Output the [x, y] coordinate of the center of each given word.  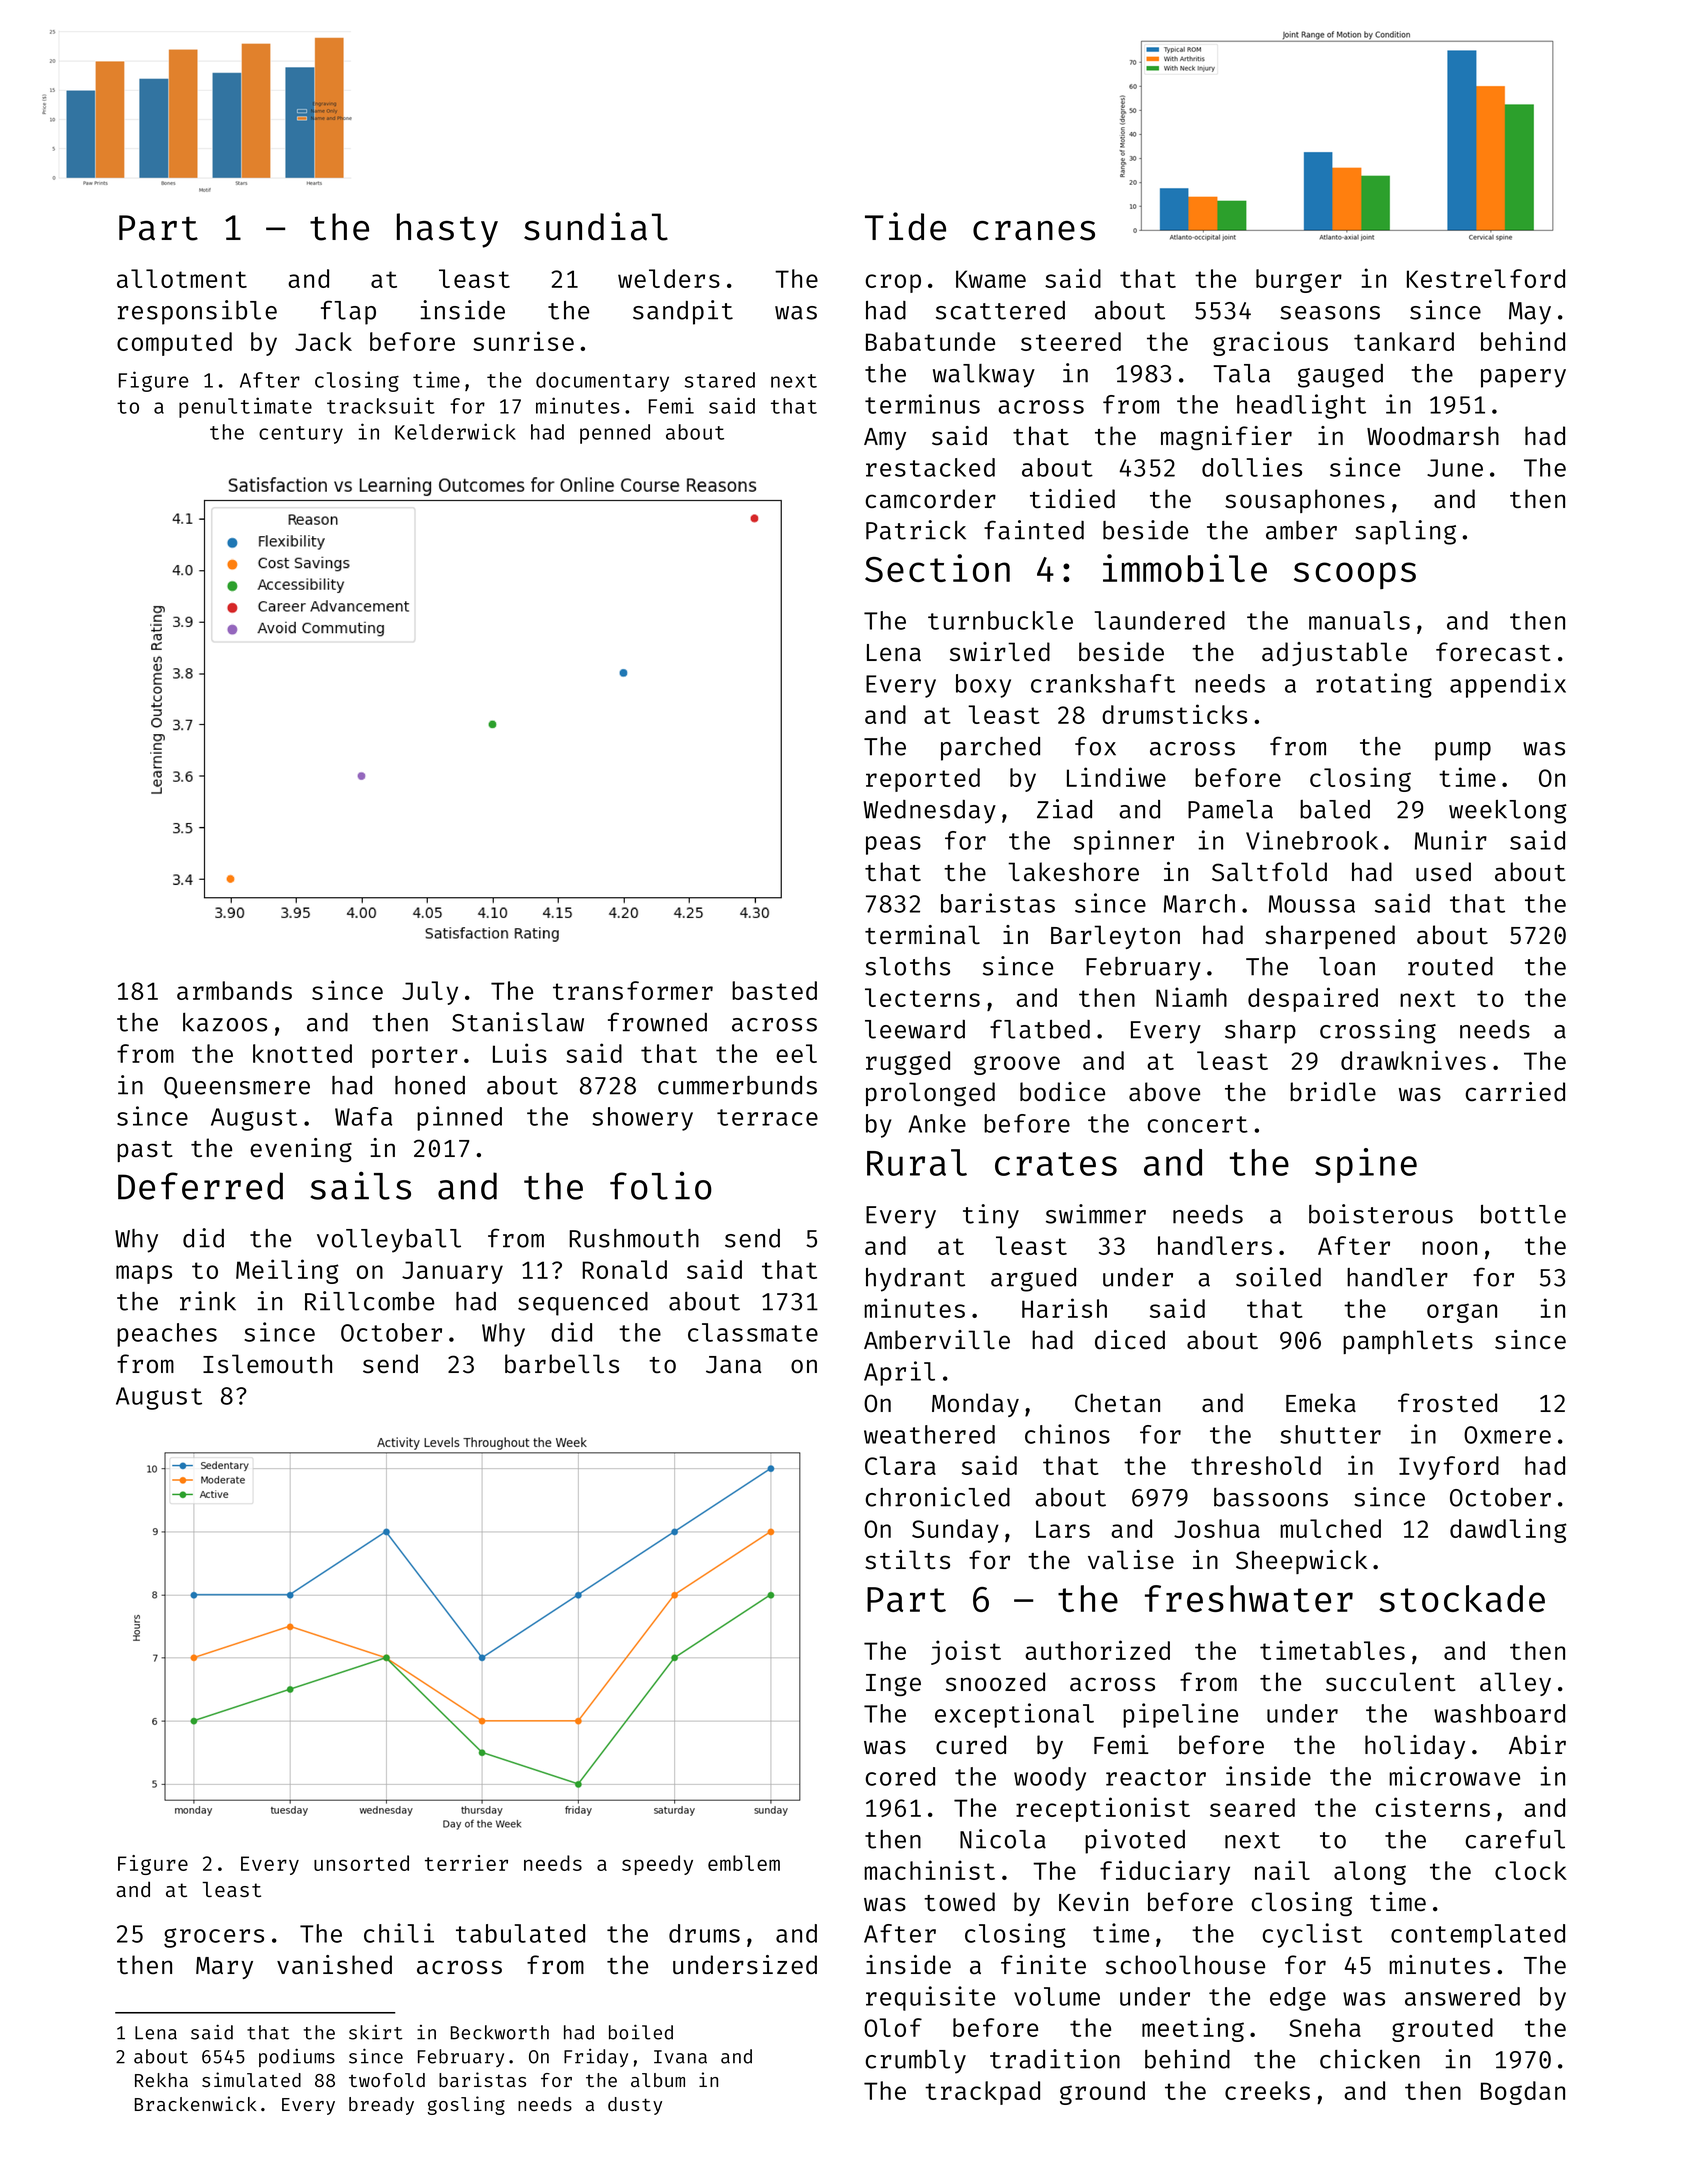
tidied [1072, 499]
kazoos [225, 1022]
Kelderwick [455, 431]
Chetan [1117, 1403]
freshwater [1249, 1598]
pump [1463, 751]
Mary [224, 1968]
